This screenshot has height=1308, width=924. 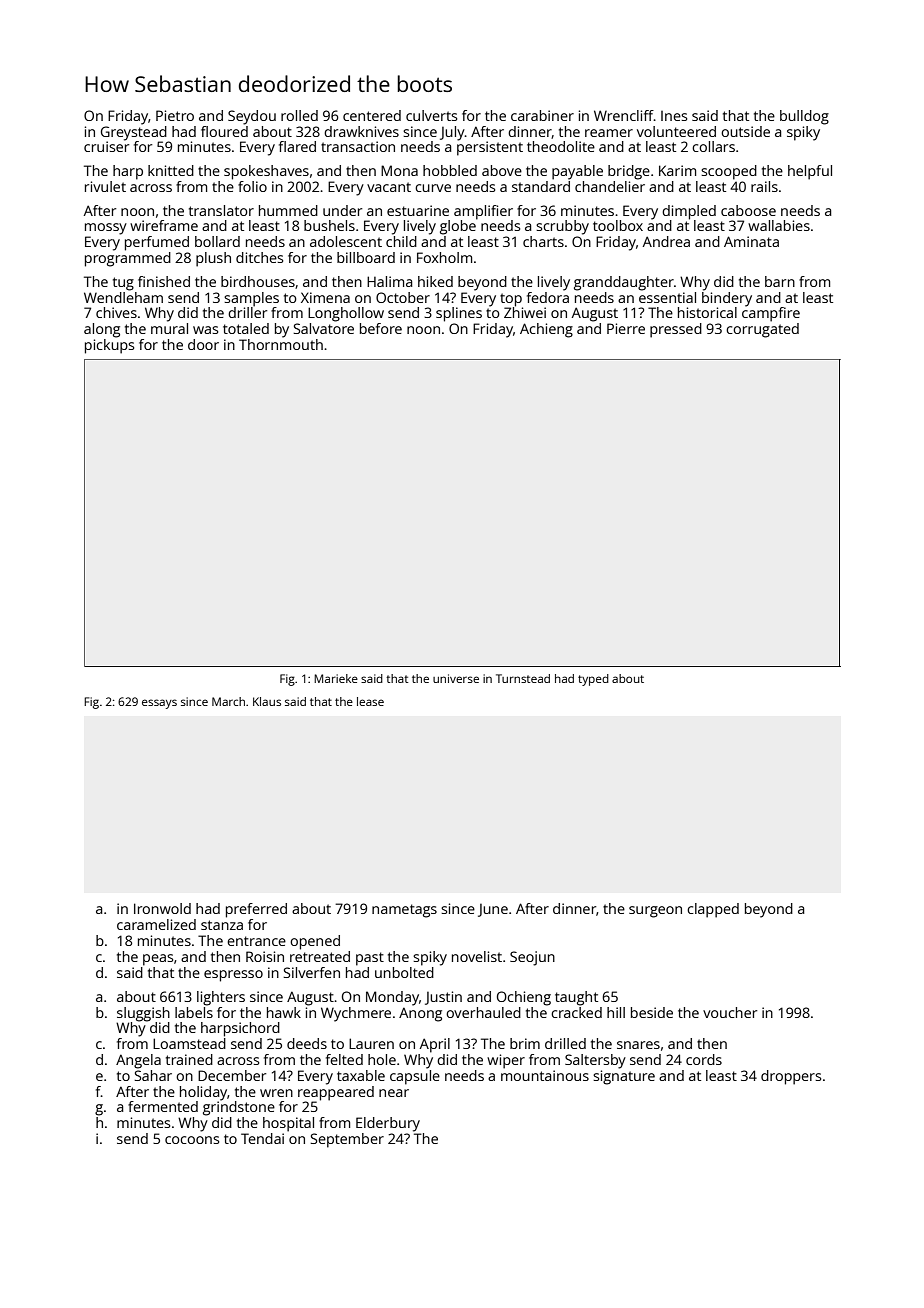 I want to click on preferred, so click(x=256, y=910).
